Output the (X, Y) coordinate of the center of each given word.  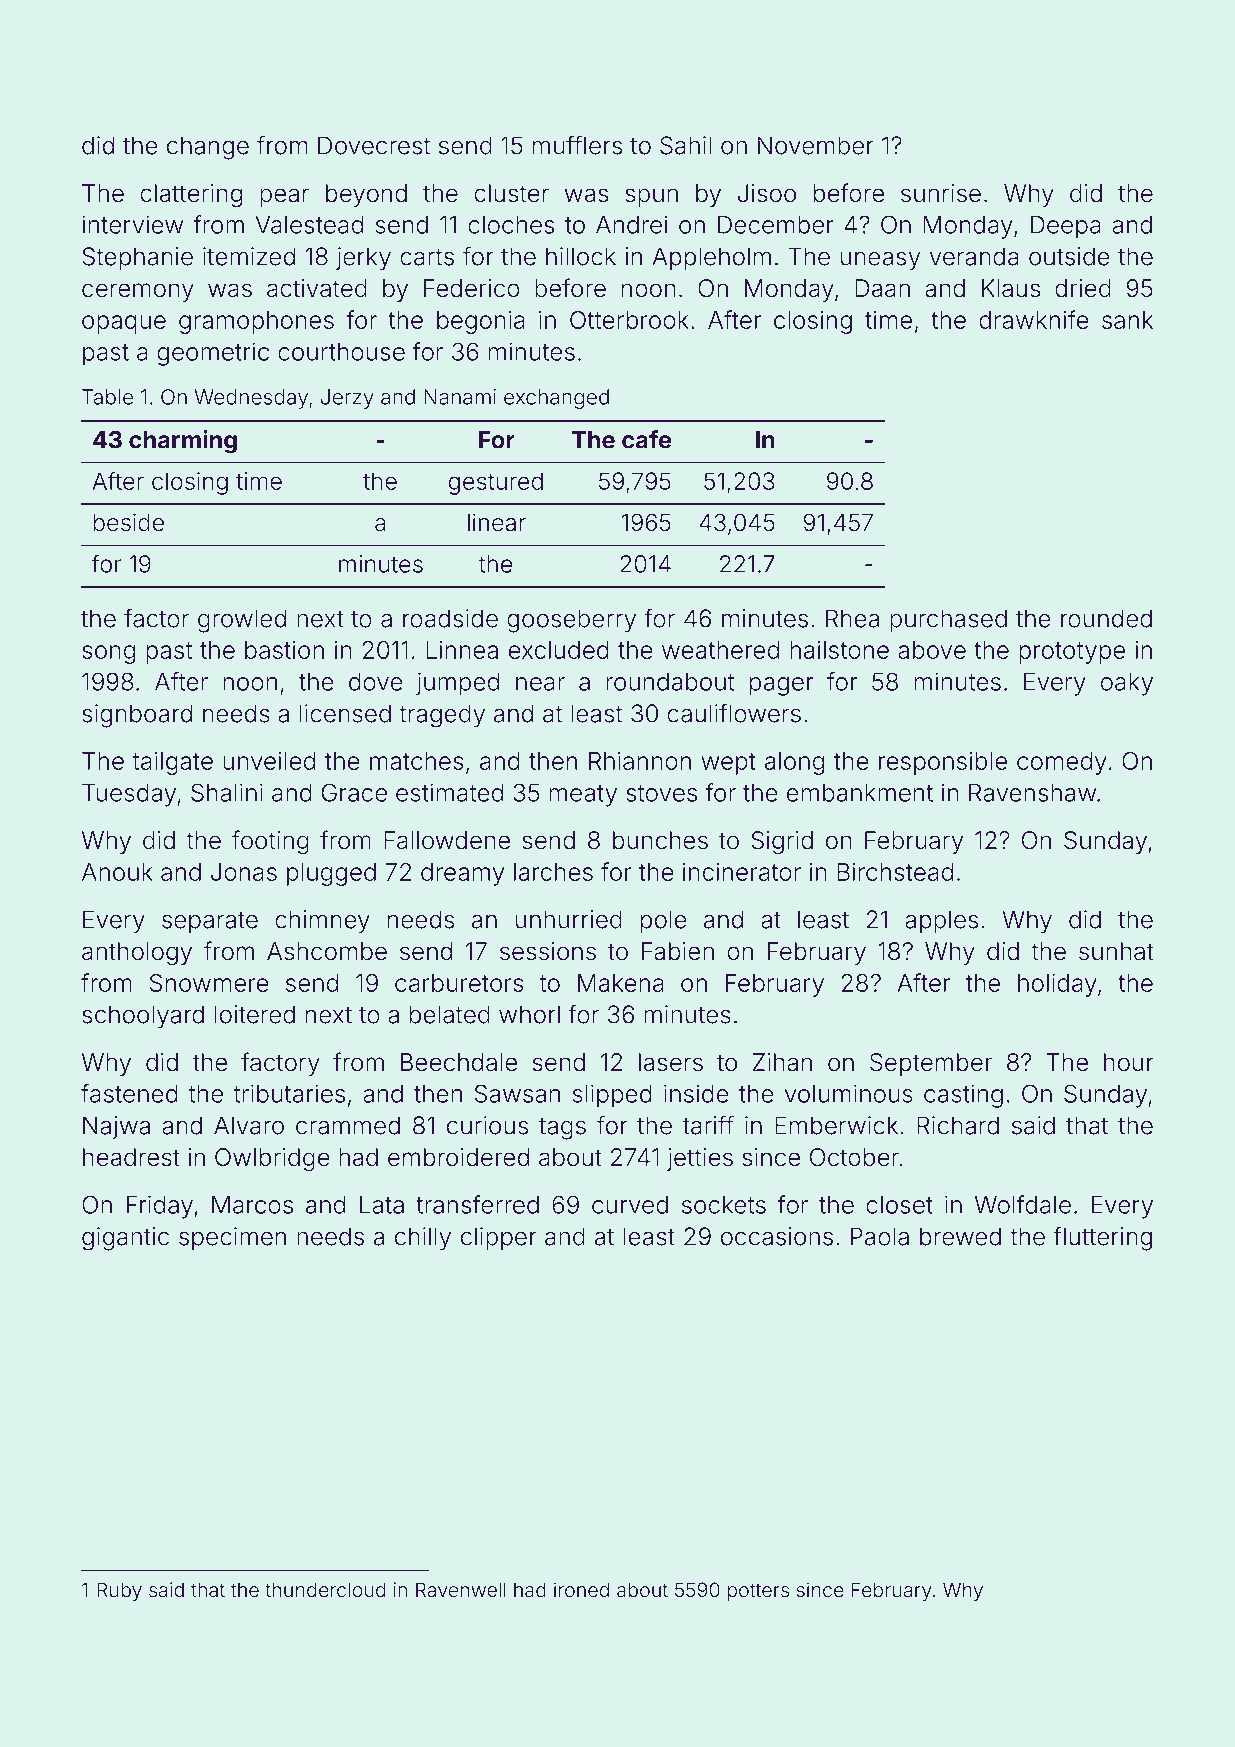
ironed (581, 1589)
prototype (1072, 653)
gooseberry (571, 621)
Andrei (631, 224)
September (931, 1064)
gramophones (256, 322)
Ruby (119, 1591)
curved (630, 1205)
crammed (348, 1125)
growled (242, 621)
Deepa (1066, 227)
